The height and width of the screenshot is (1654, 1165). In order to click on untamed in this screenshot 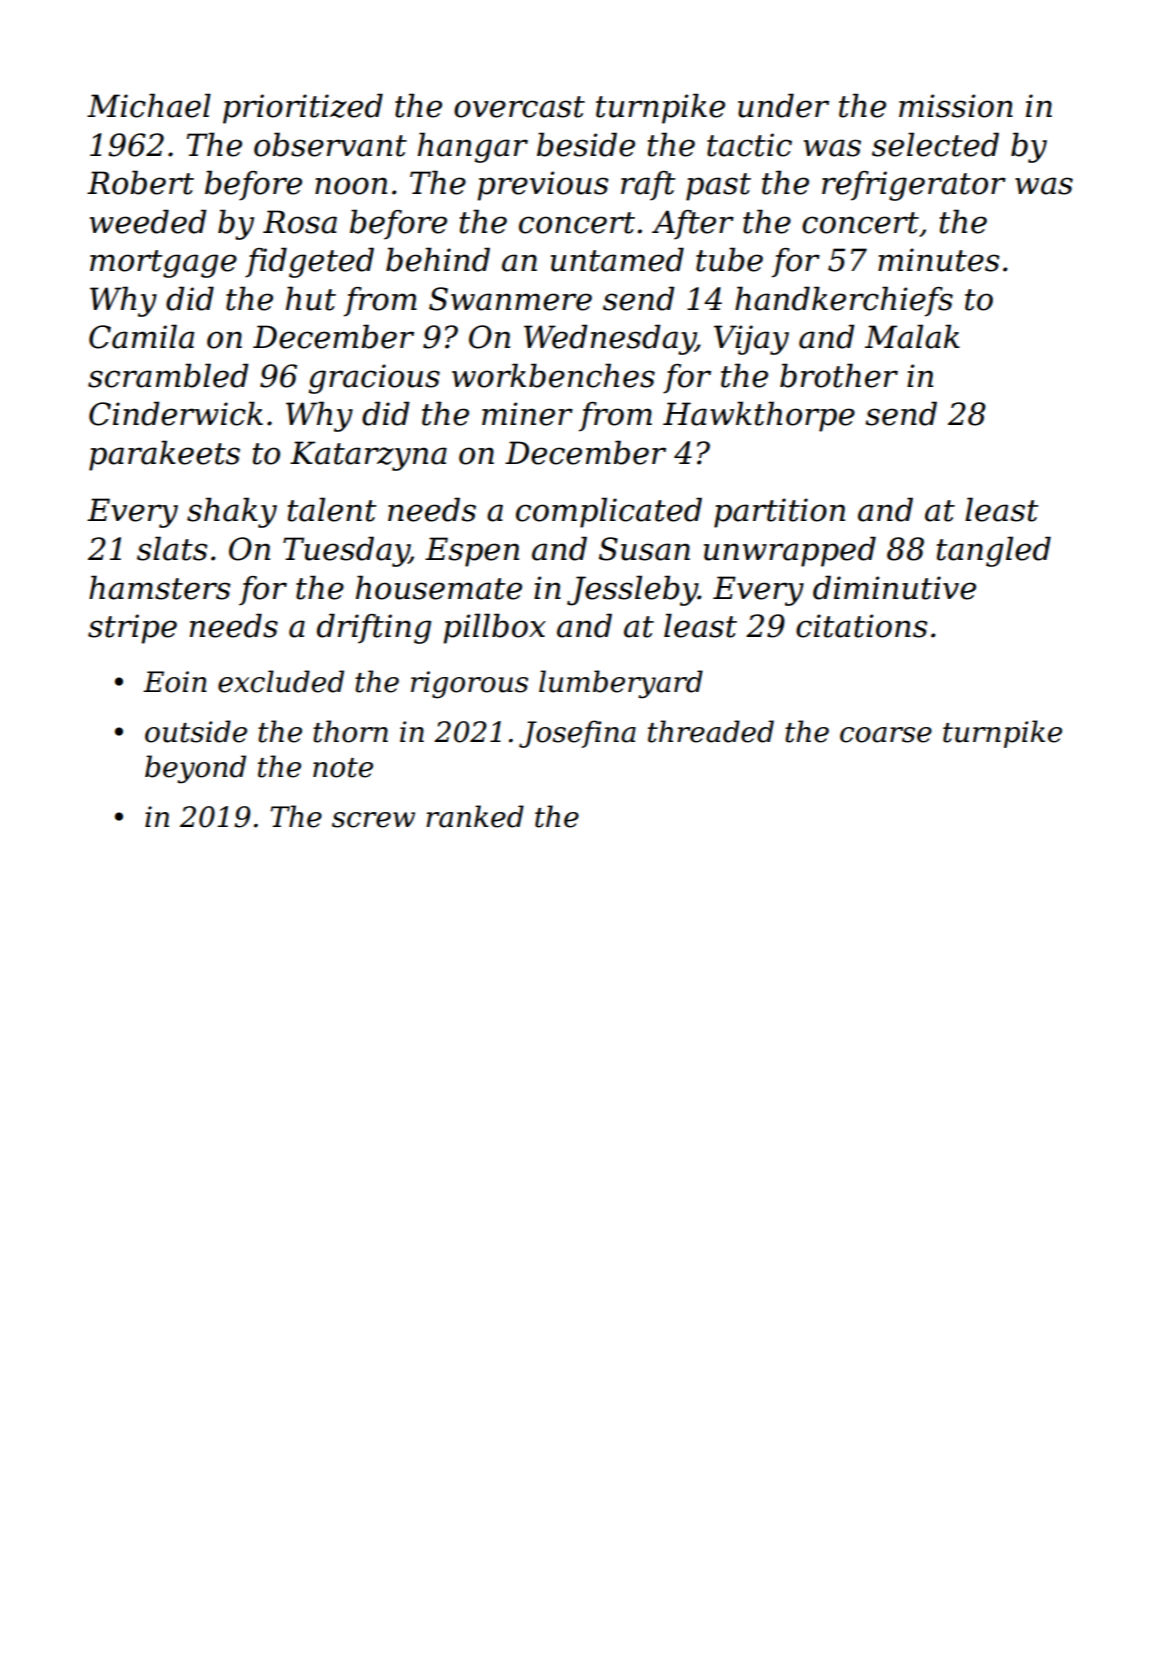, I will do `click(617, 259)`.
